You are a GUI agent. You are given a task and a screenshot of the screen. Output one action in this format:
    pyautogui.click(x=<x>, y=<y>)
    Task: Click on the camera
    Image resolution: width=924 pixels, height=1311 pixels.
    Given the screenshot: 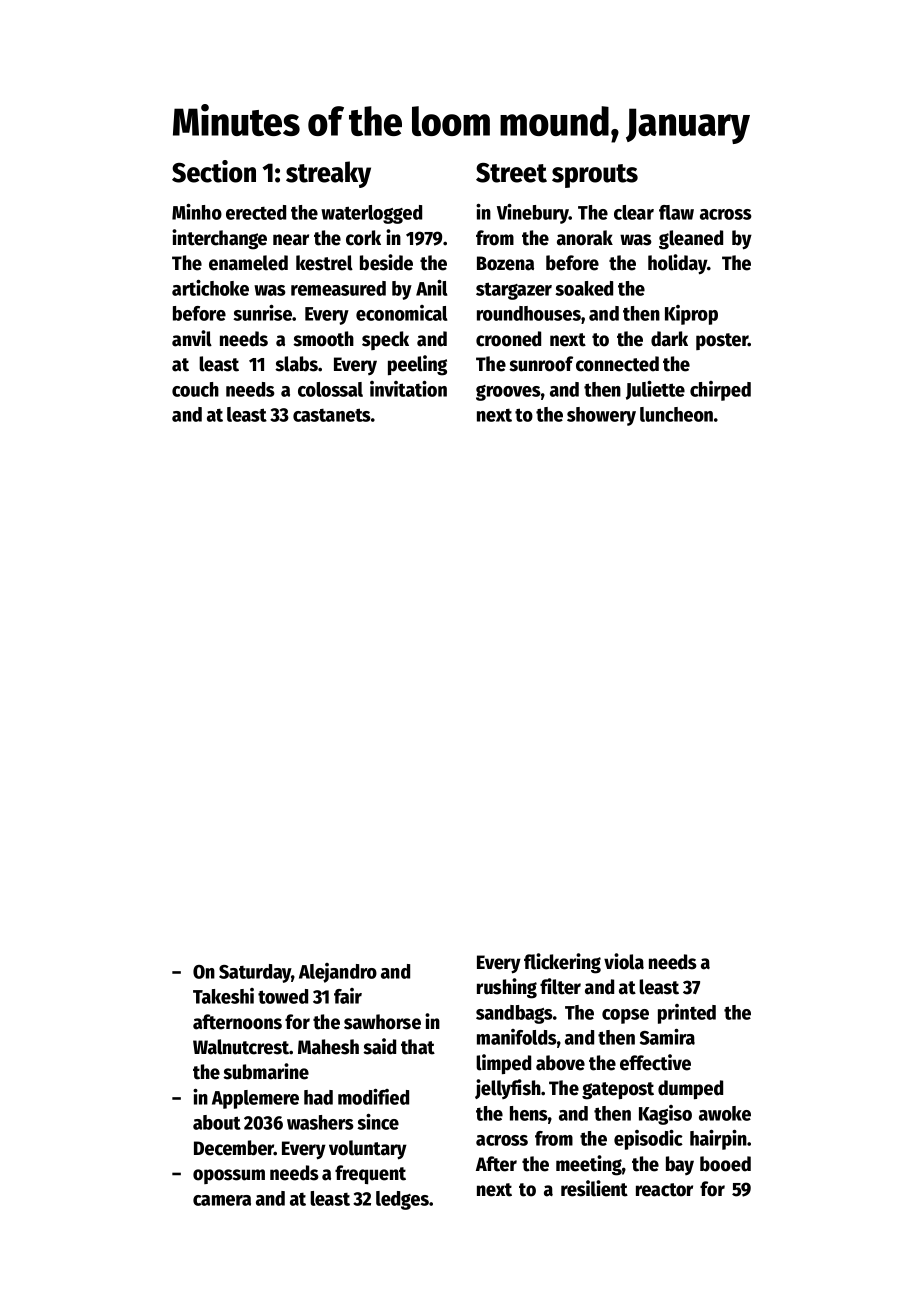 What is the action you would take?
    pyautogui.click(x=222, y=1200)
